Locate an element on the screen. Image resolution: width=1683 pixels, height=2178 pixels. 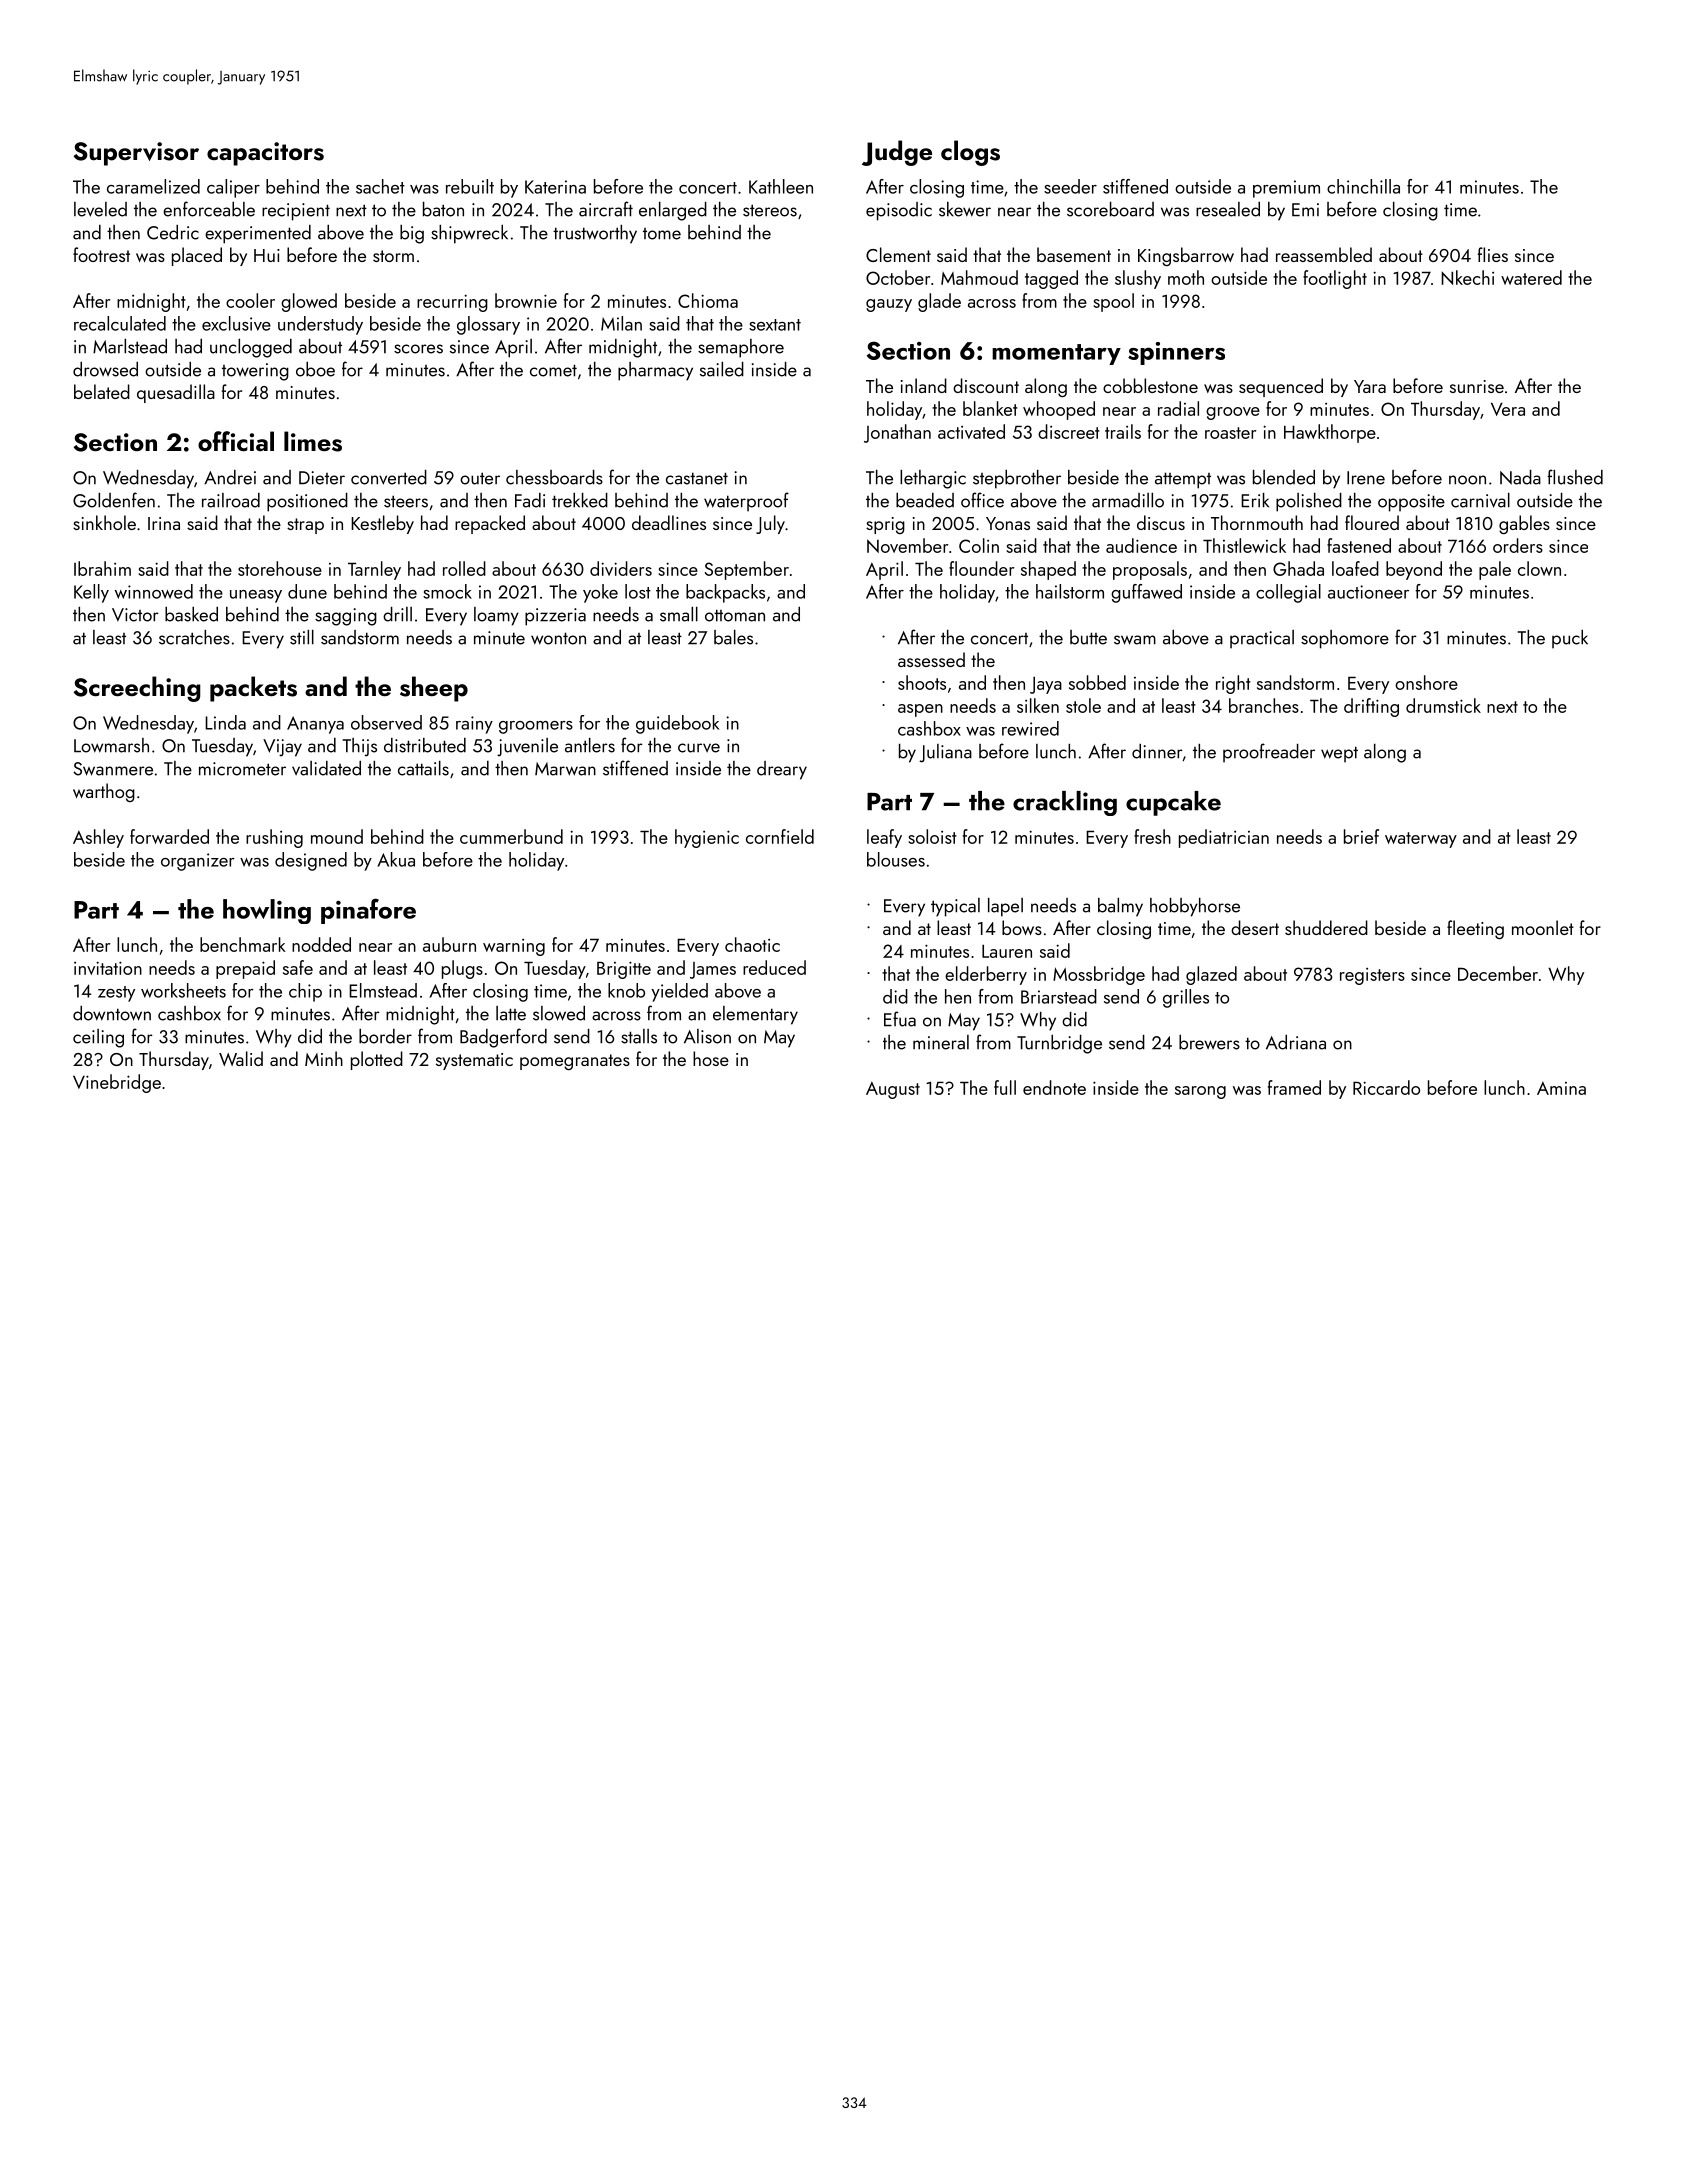
spinners is located at coordinates (1176, 353).
